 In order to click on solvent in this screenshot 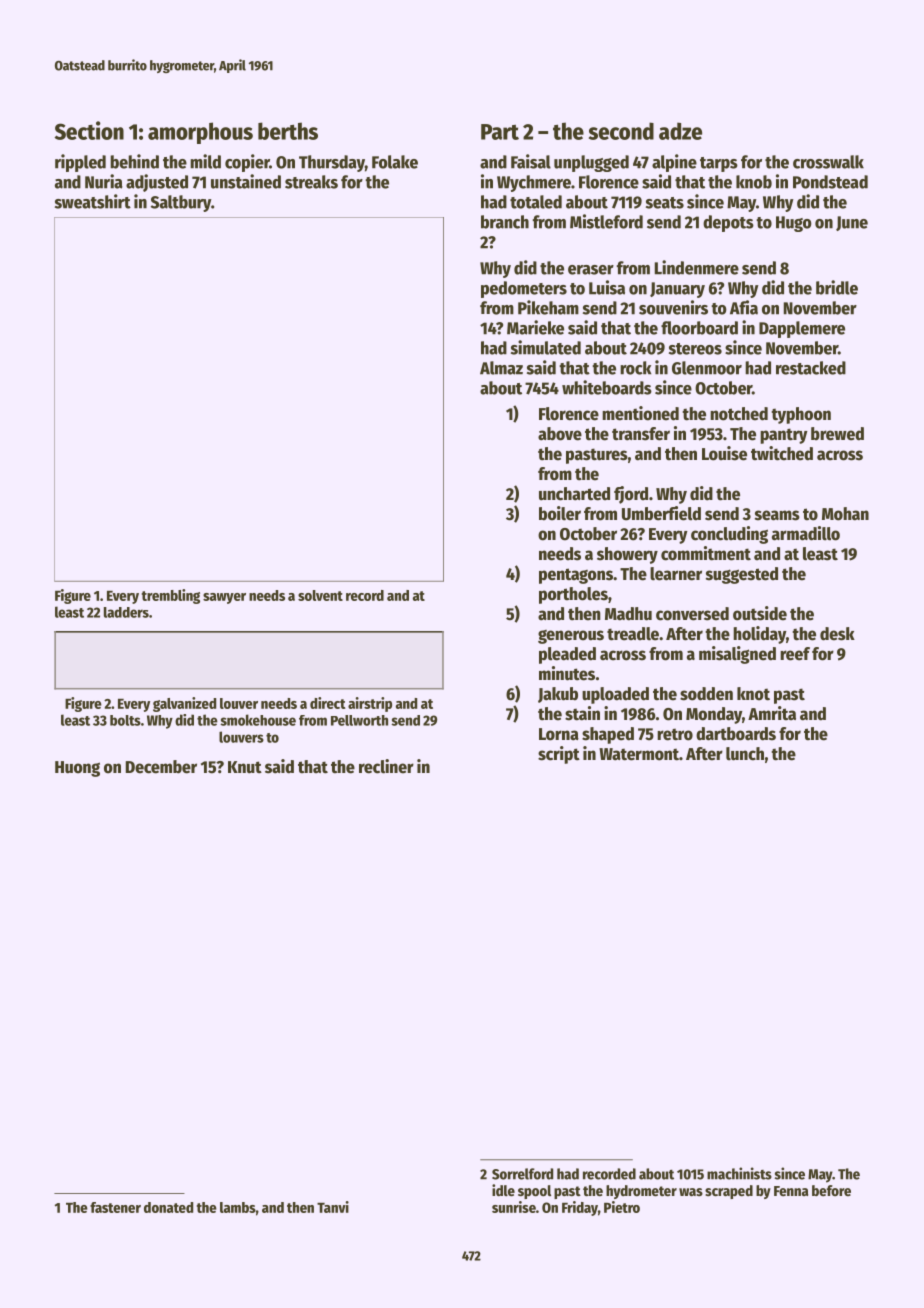, I will do `click(320, 595)`.
